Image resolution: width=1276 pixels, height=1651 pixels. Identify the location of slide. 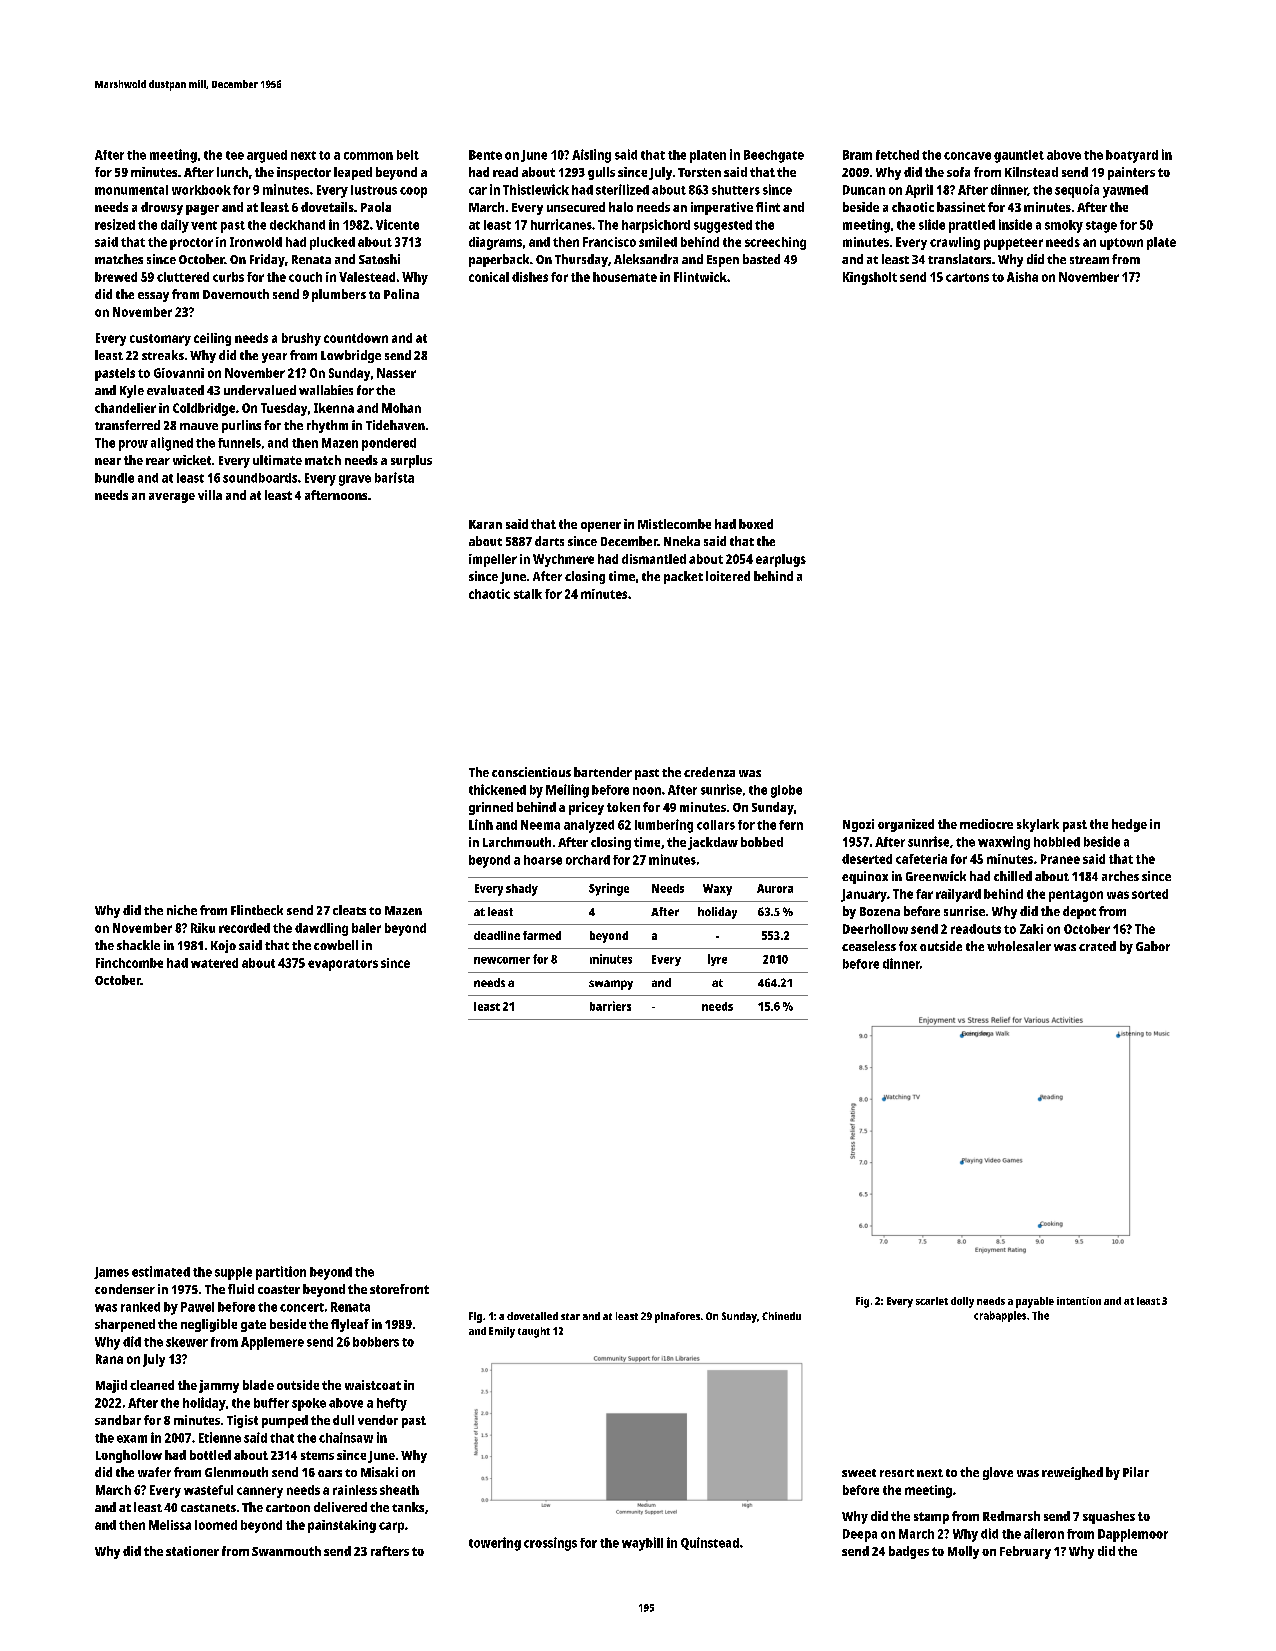
(932, 224).
